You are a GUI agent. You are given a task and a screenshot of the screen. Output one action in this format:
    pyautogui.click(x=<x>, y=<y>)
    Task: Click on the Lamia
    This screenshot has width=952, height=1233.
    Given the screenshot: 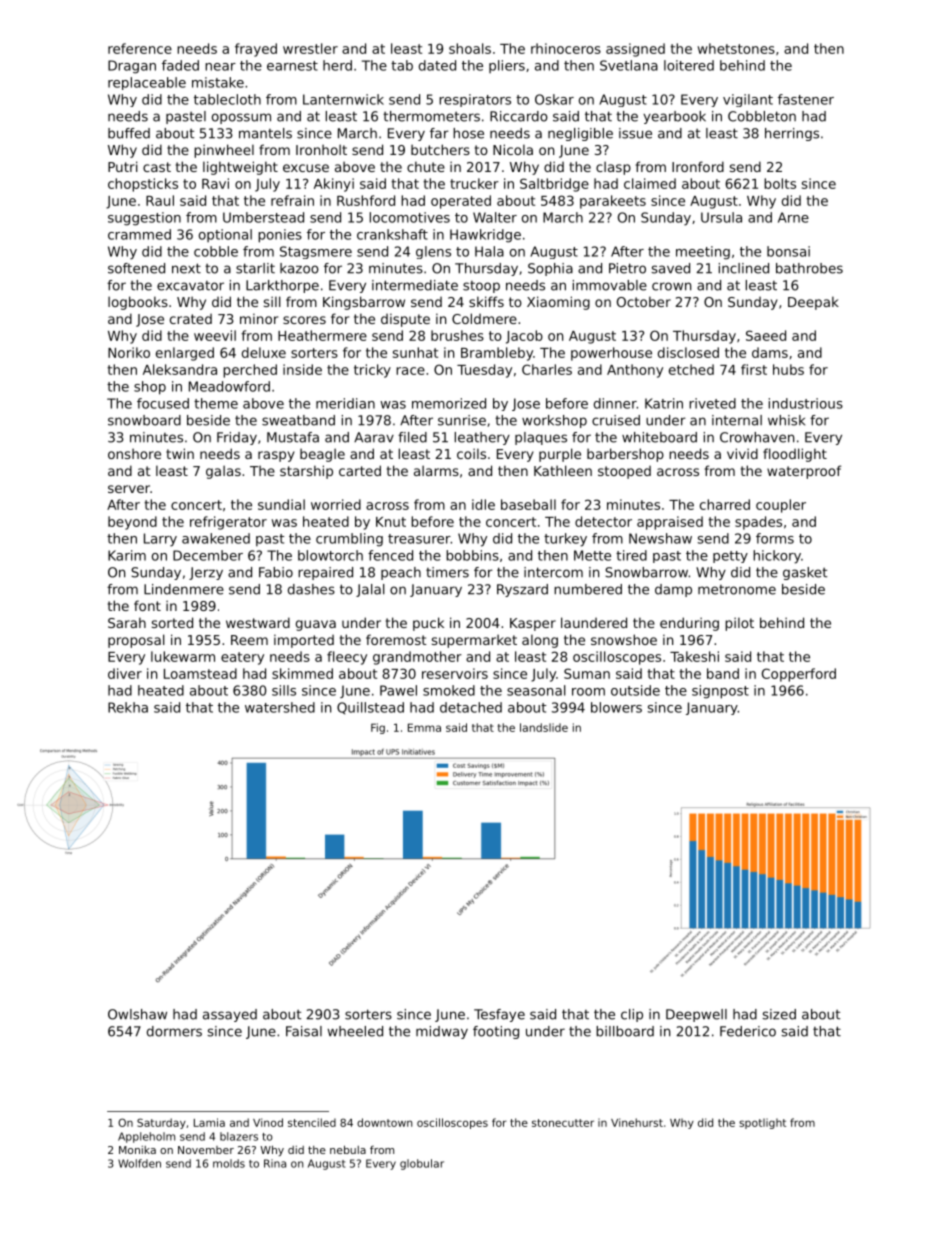 What is the action you would take?
    pyautogui.click(x=209, y=1122)
